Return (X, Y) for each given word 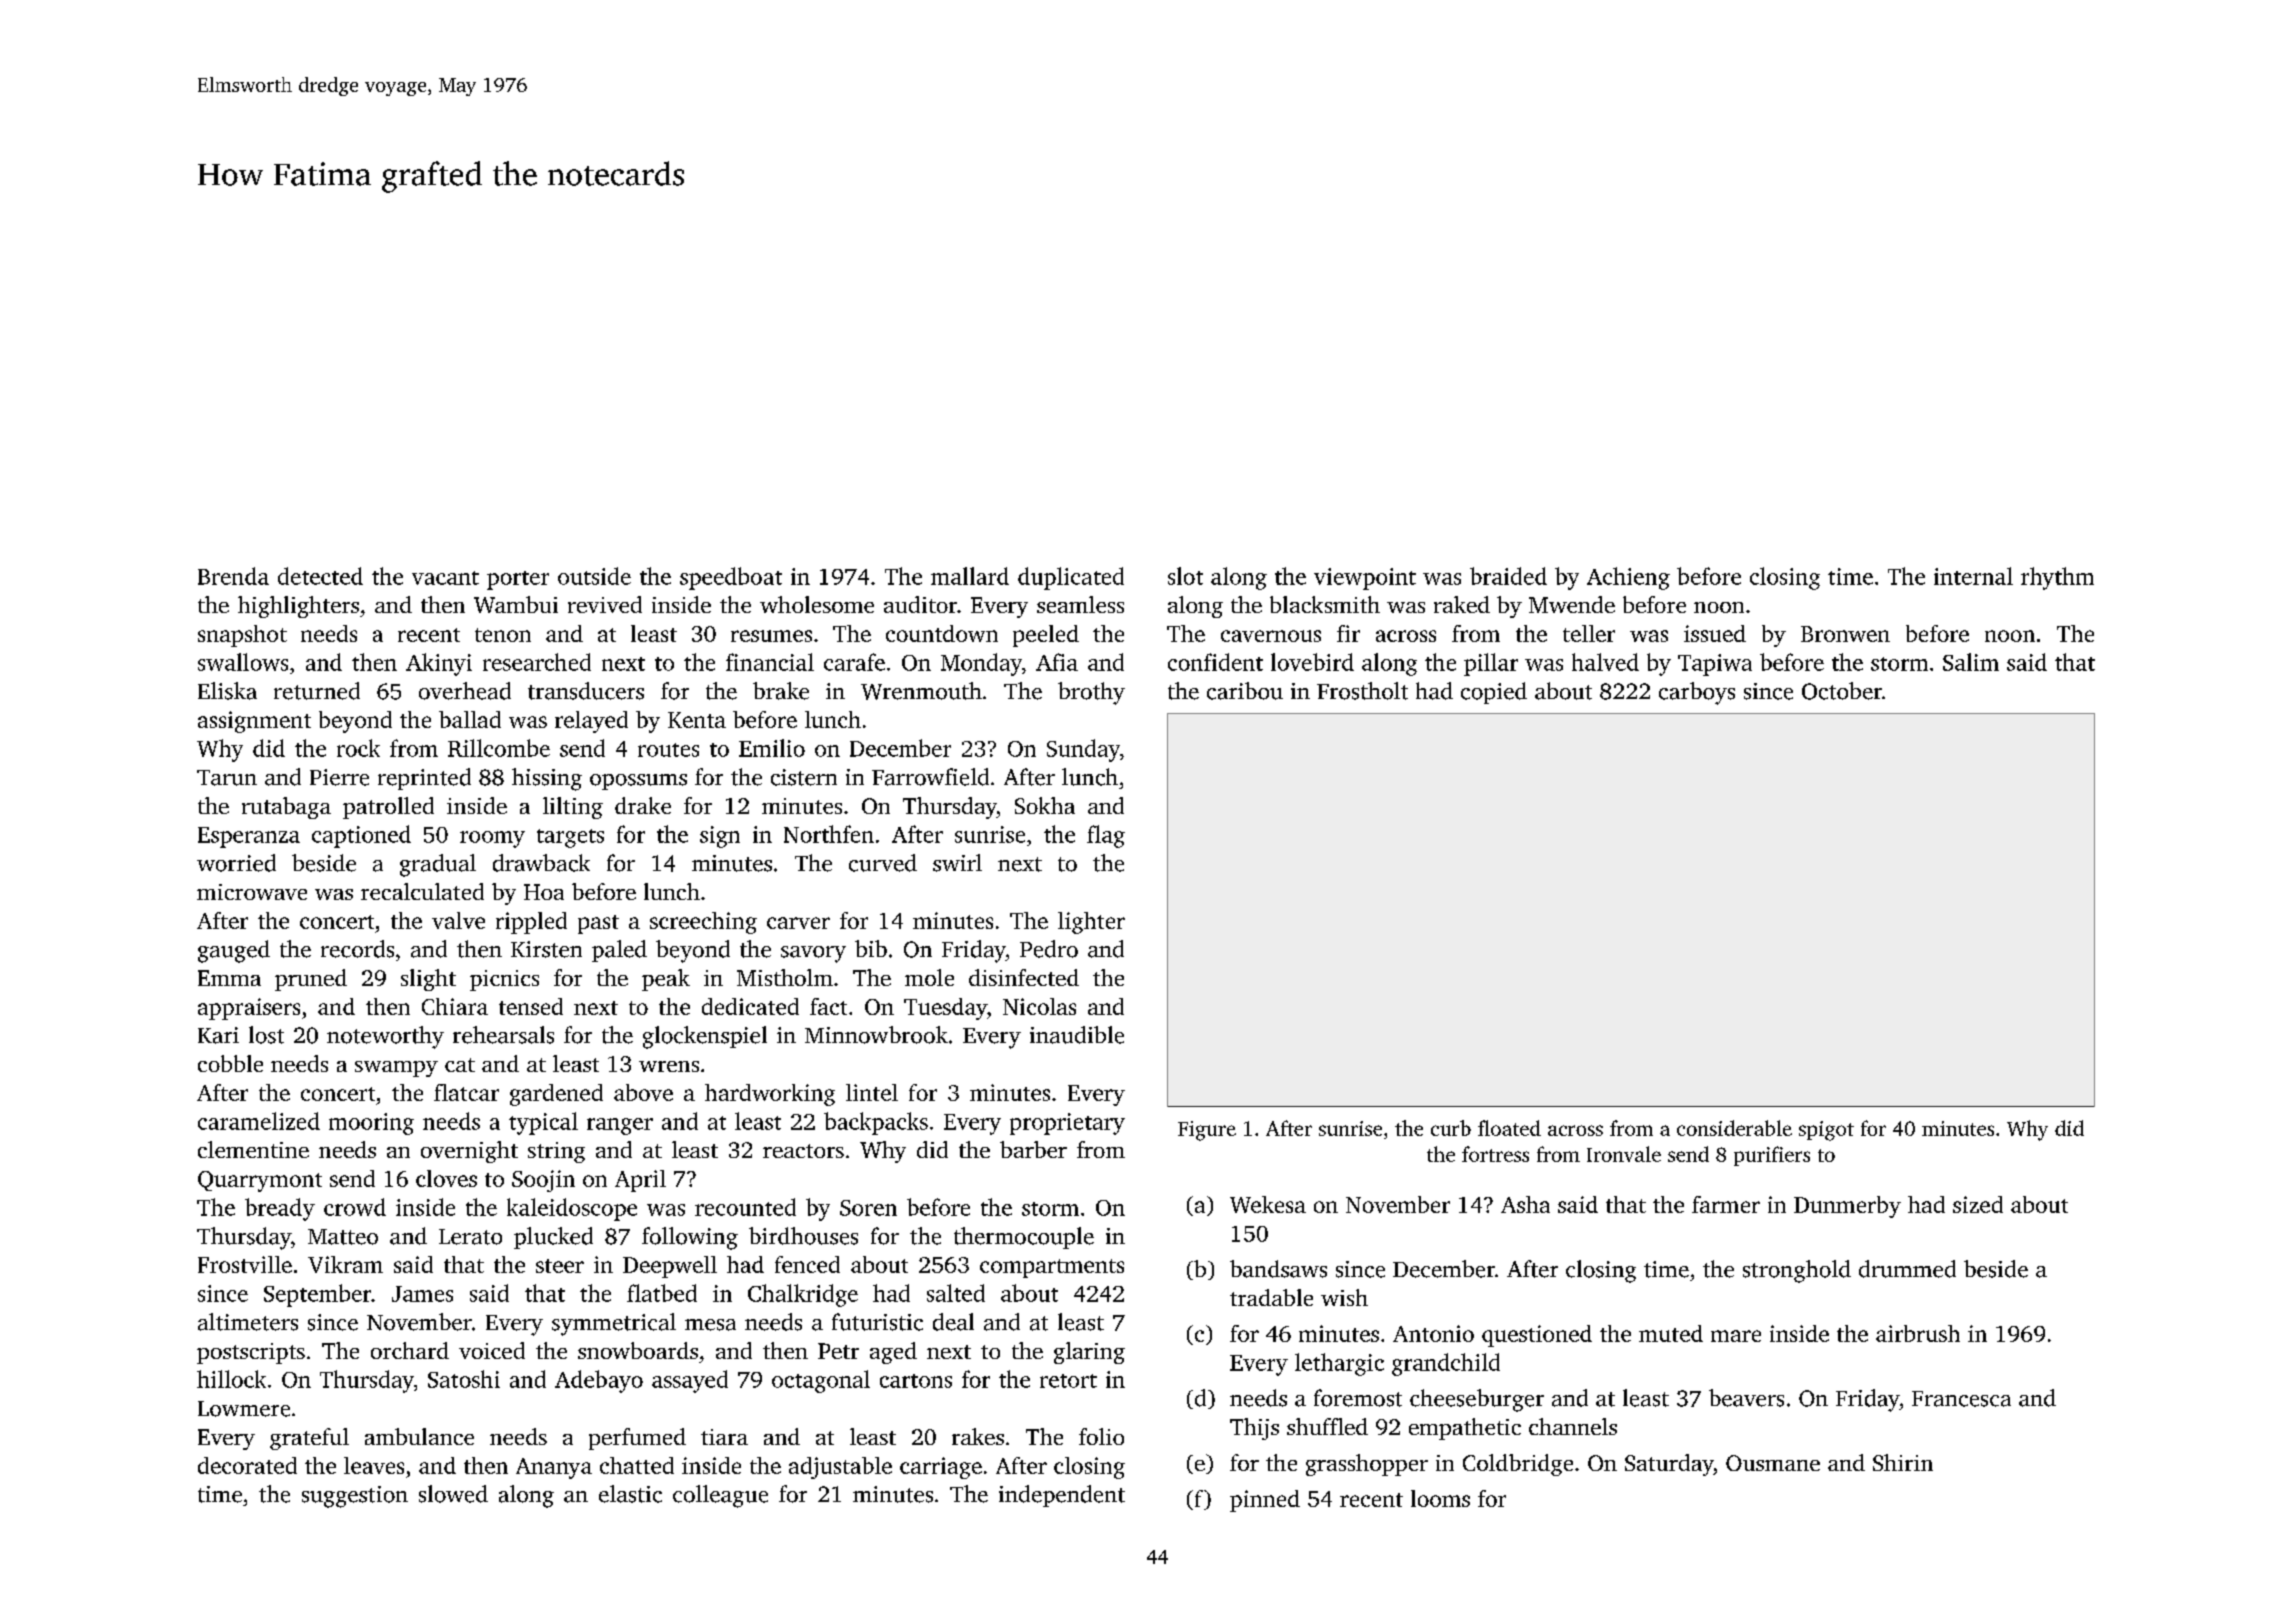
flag (1106, 836)
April (640, 1181)
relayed (591, 722)
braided (1508, 576)
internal (1973, 576)
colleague (720, 1496)
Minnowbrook (876, 1035)
